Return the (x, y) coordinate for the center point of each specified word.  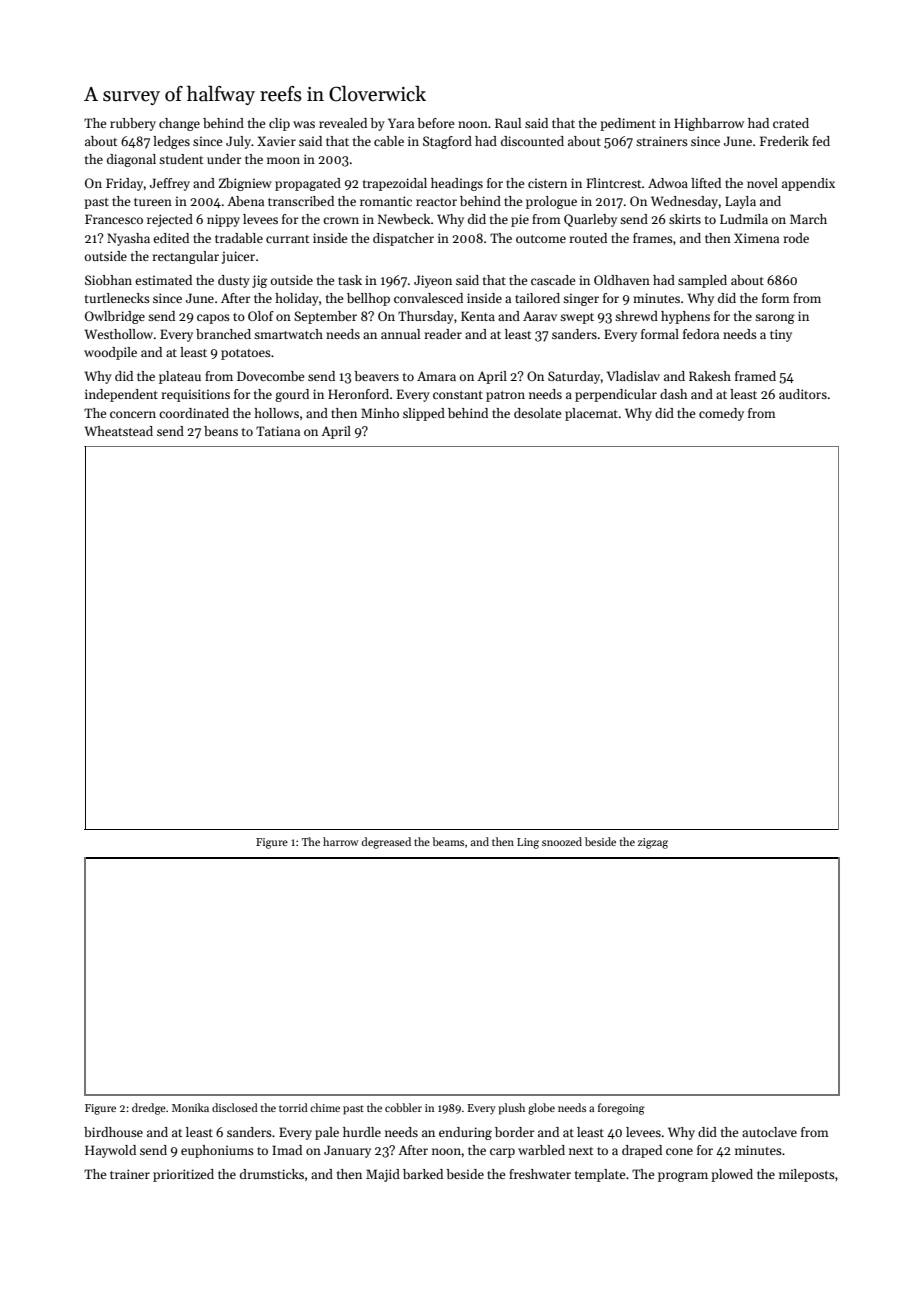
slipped (424, 414)
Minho (380, 413)
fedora (701, 334)
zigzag (653, 843)
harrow (341, 841)
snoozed (562, 841)
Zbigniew (245, 184)
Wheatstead (118, 431)
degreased (386, 843)
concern (133, 414)
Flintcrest (614, 183)
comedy (721, 414)
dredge (149, 1109)
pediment (628, 124)
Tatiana (278, 431)
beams (448, 841)
